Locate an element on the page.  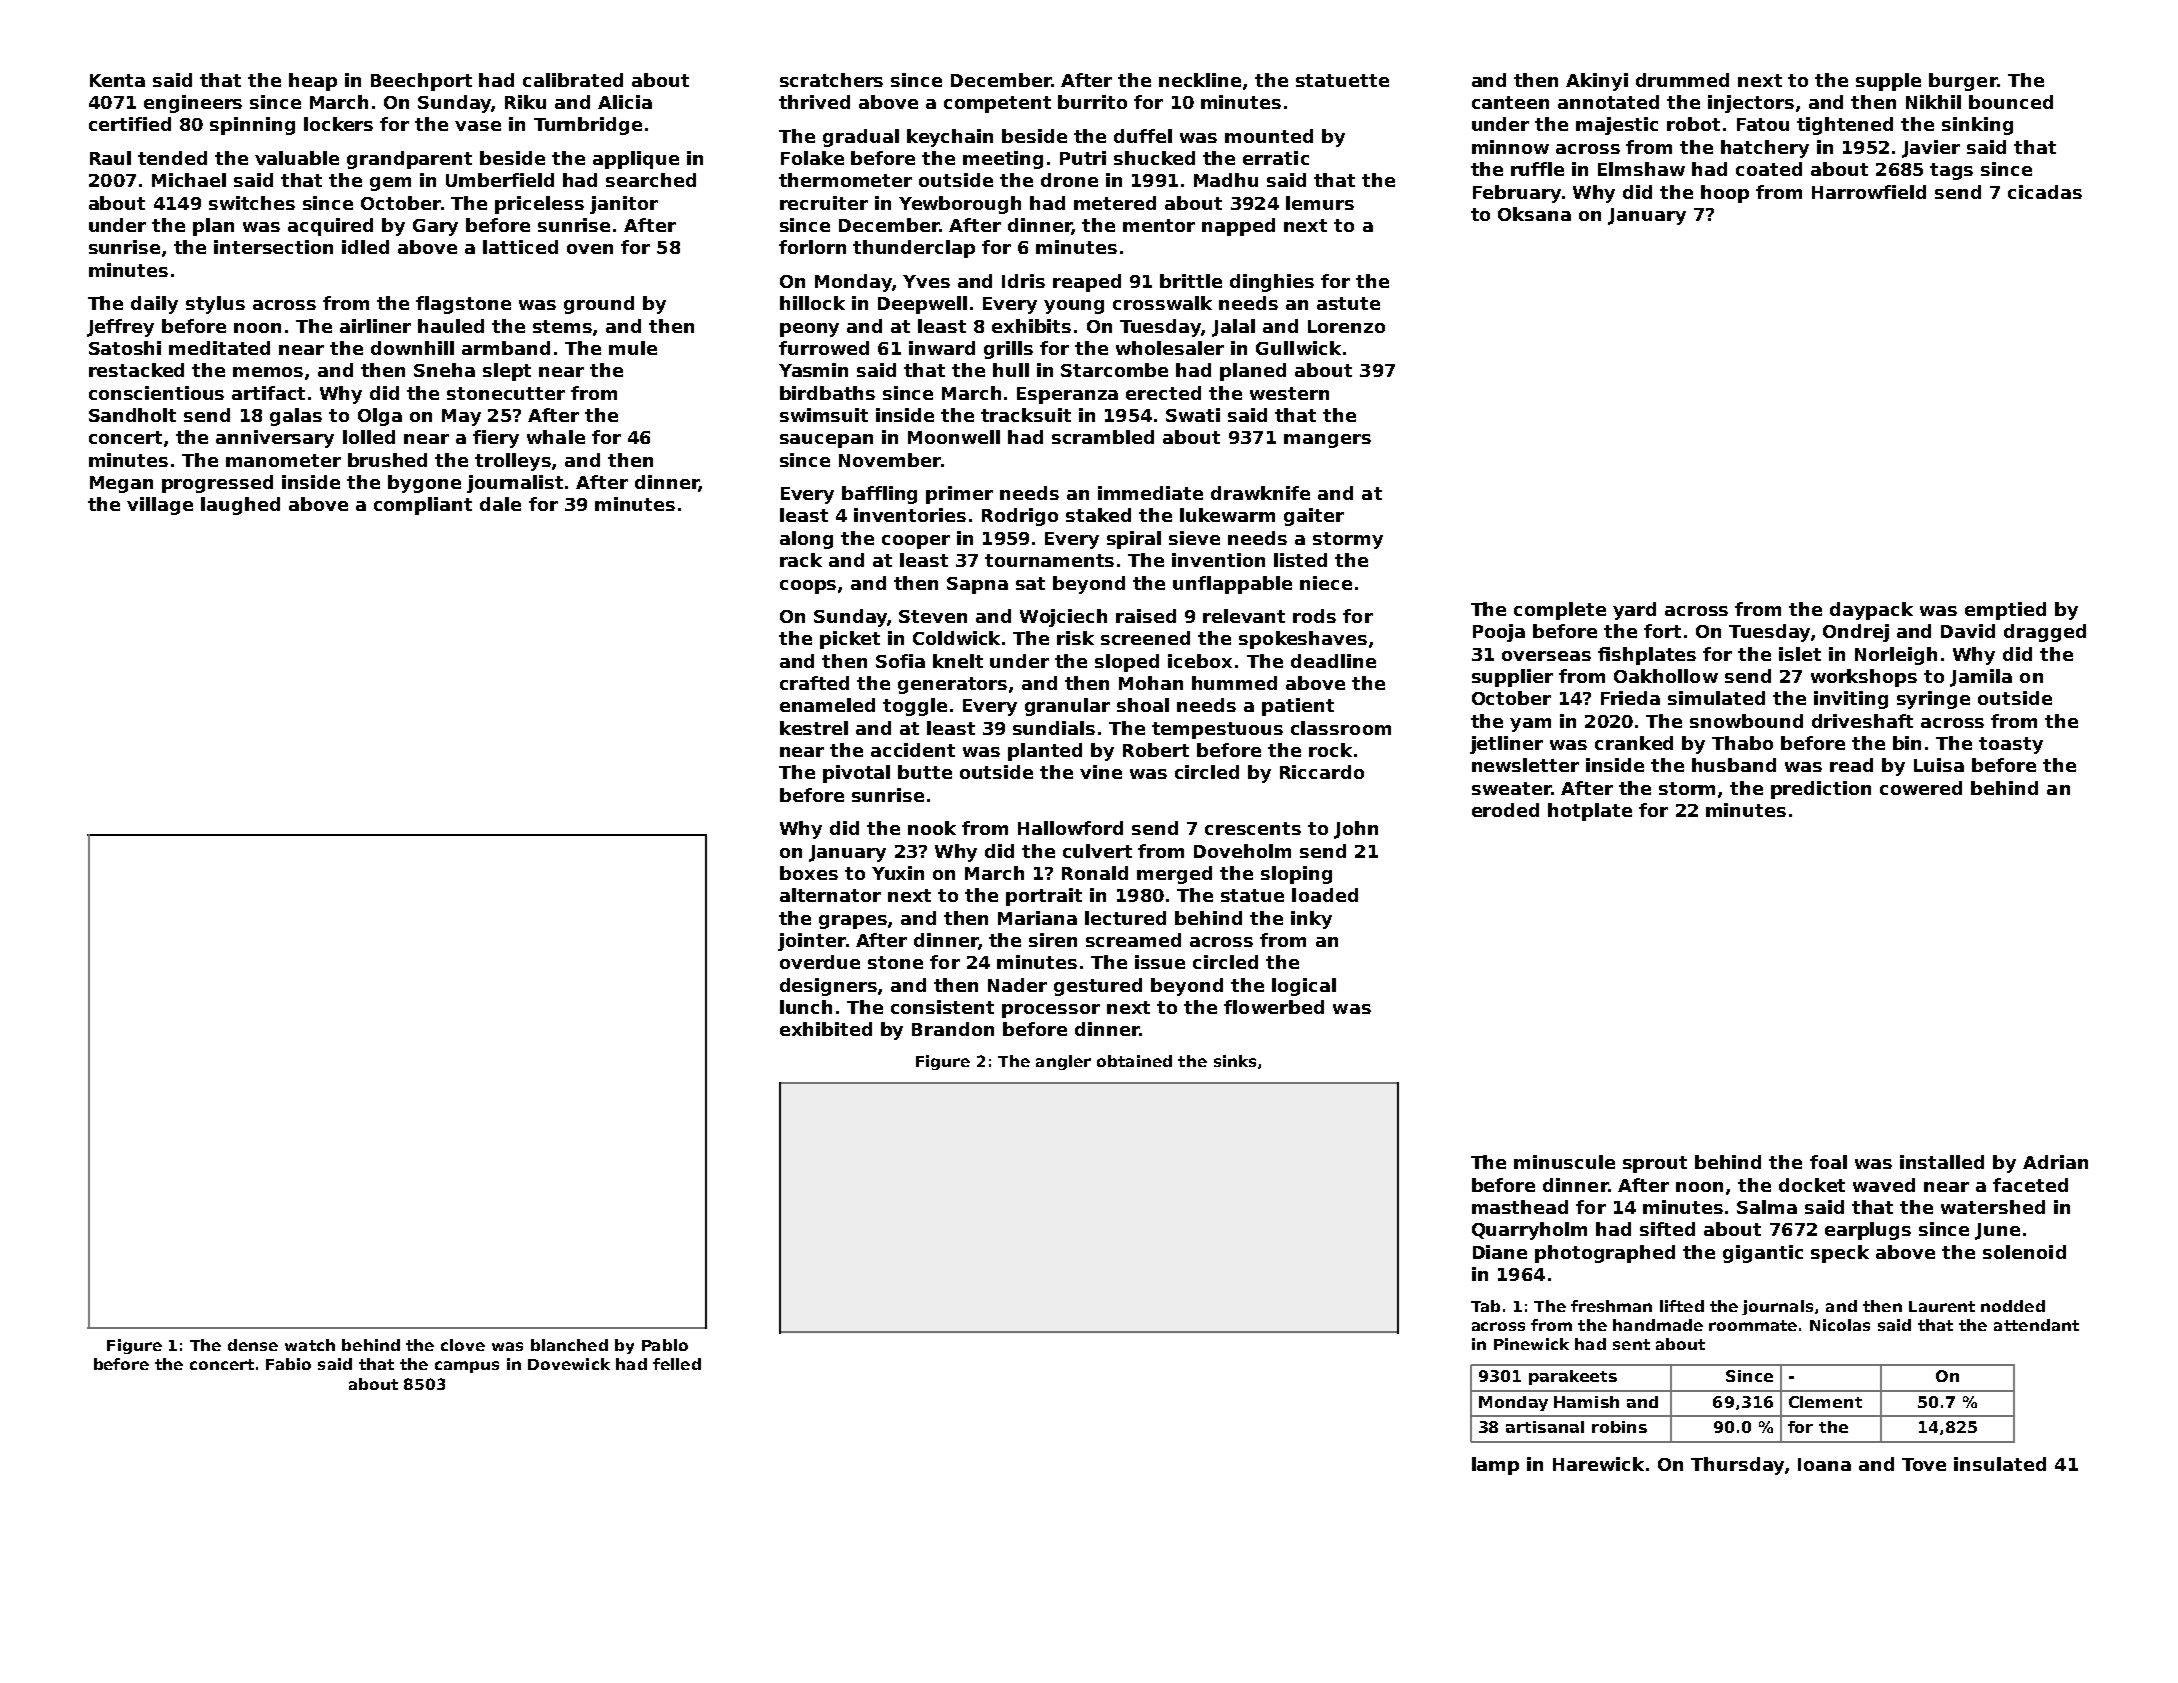
logical is located at coordinates (1304, 987).
